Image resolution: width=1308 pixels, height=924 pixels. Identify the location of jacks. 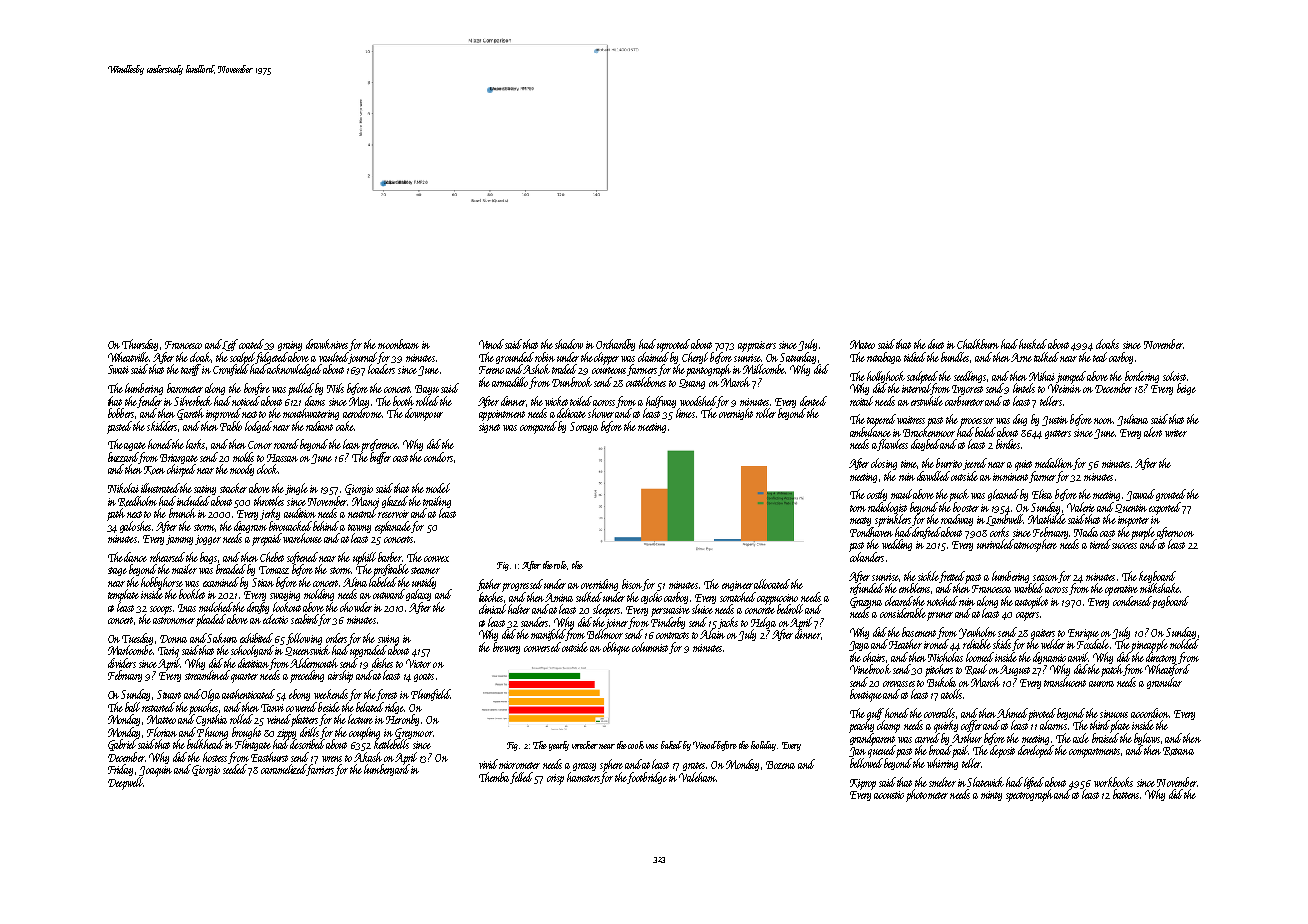
(728, 623).
